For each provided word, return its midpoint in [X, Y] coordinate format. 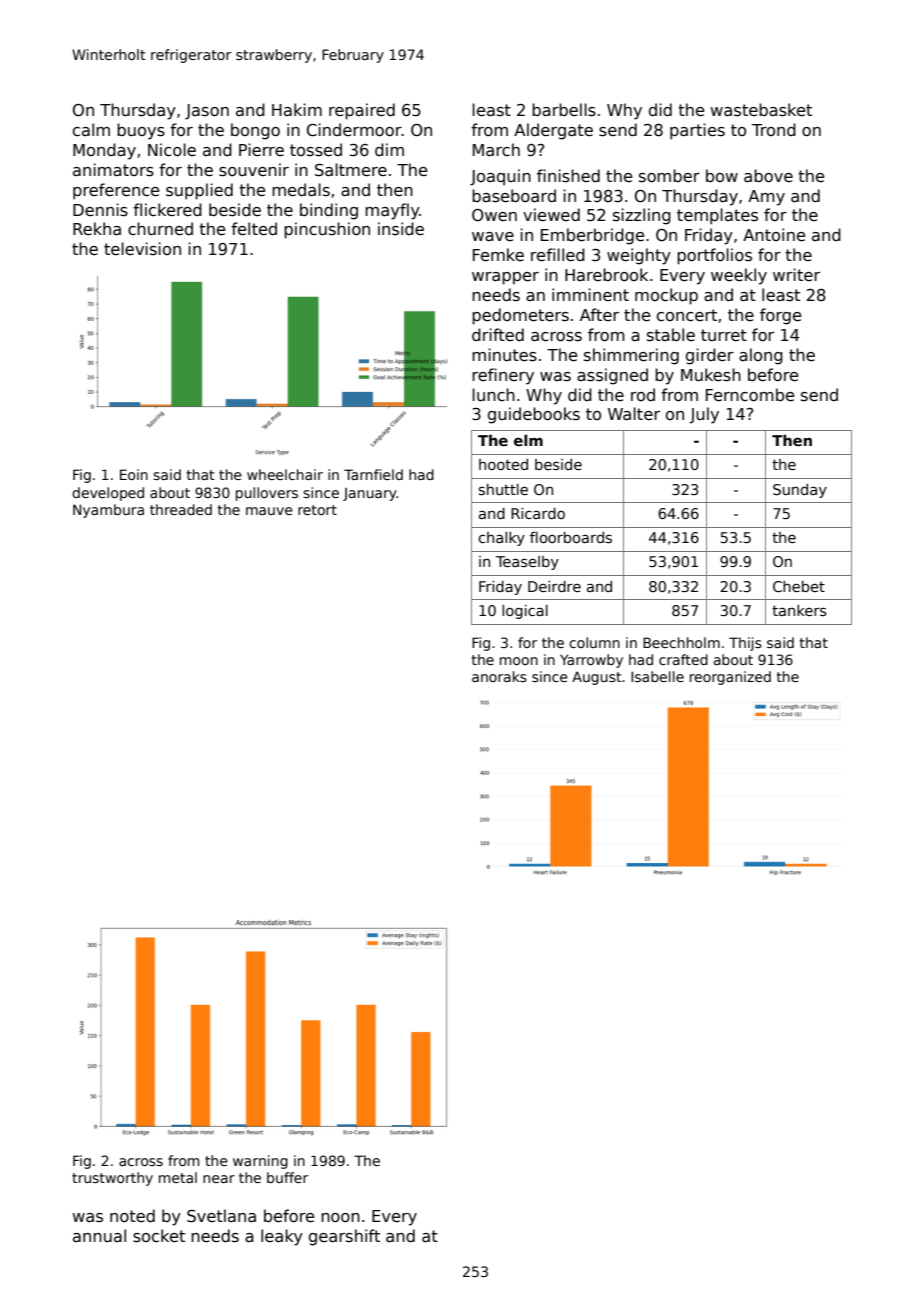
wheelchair [285, 474]
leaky [282, 1237]
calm [91, 130]
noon [340, 1217]
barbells [564, 110]
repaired [362, 111]
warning [260, 1162]
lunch [494, 394]
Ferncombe [750, 394]
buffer [287, 1177]
